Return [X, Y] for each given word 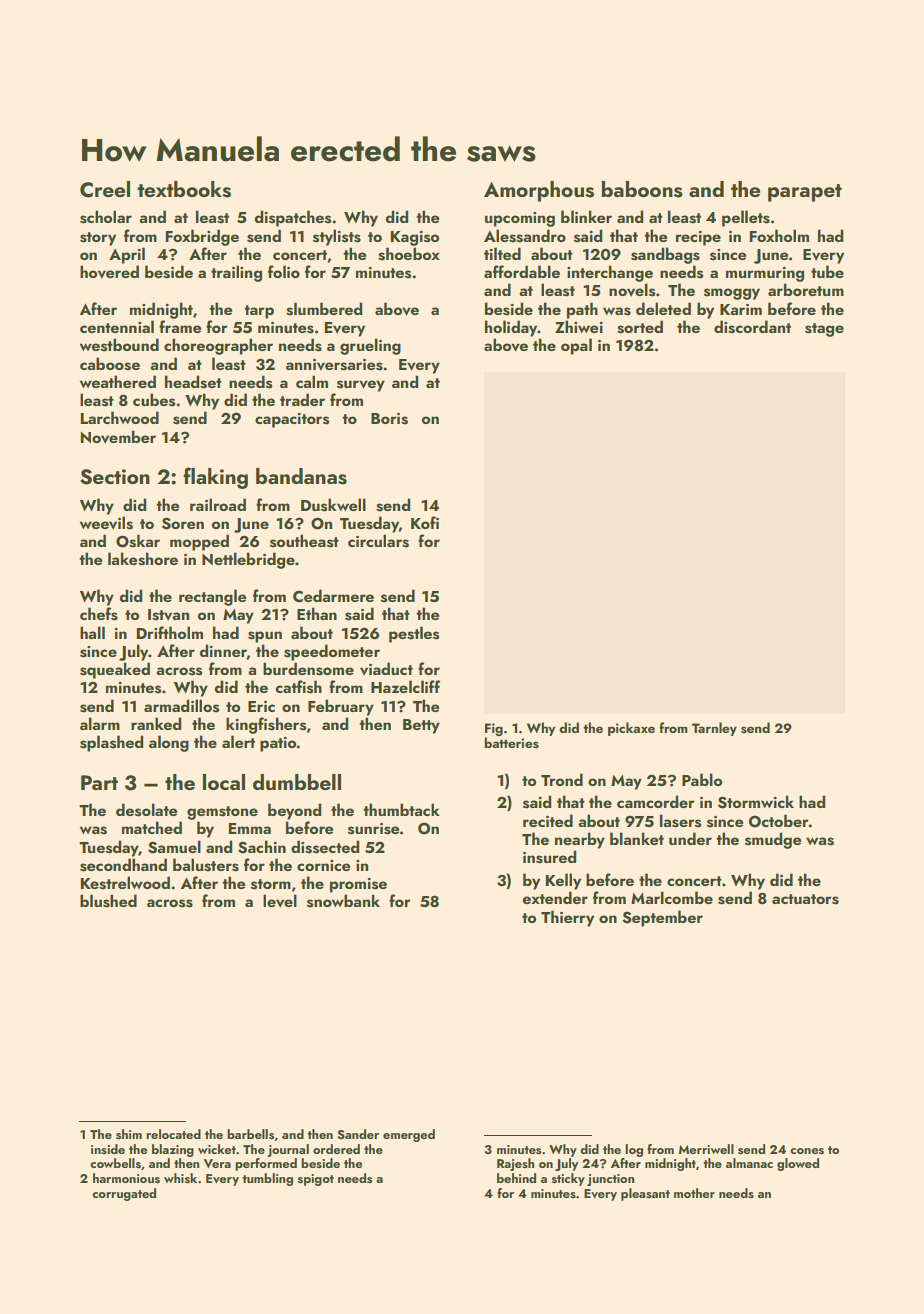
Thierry [567, 918]
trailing [236, 273]
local [224, 782]
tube [827, 271]
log [634, 1150]
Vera [217, 1163]
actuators [805, 899]
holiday [511, 328]
